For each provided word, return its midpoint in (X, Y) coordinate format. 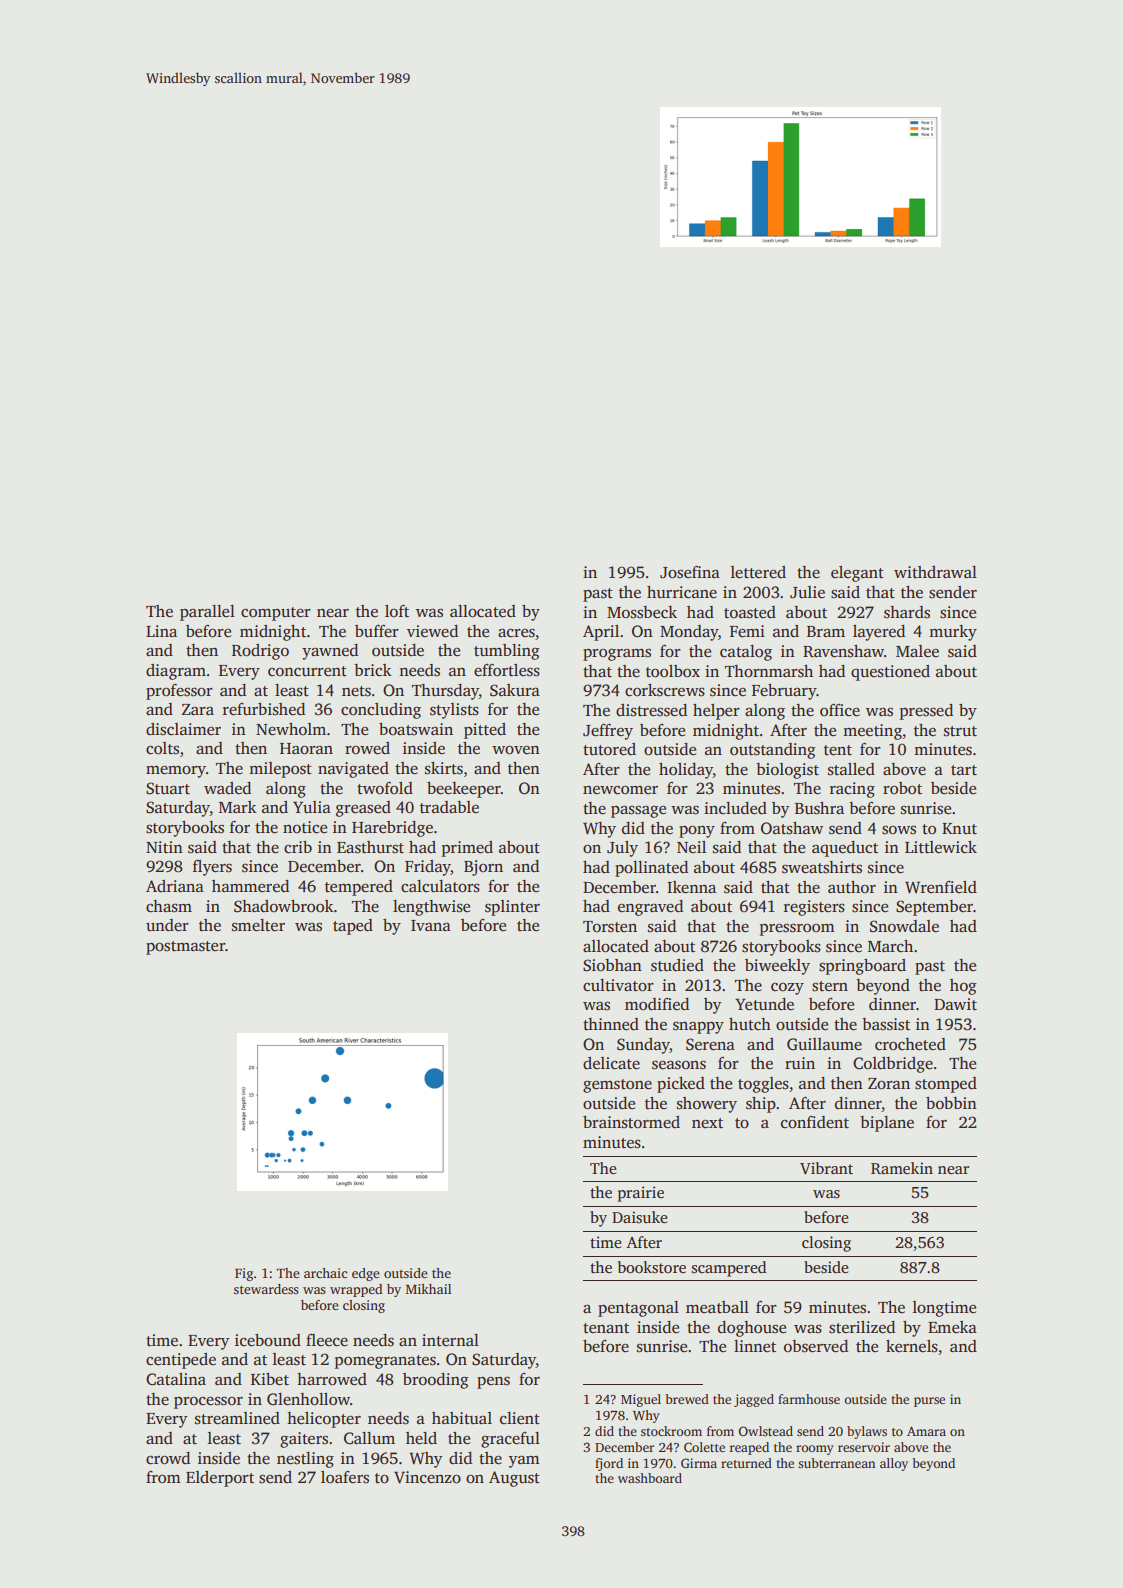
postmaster (185, 948)
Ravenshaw (843, 651)
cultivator (618, 985)
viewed (432, 631)
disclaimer (183, 729)
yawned (330, 652)
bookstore (652, 1267)
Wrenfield (941, 887)
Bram (826, 631)
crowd (168, 1458)
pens (493, 1382)
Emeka (952, 1327)
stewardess (266, 1289)
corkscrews (665, 690)
